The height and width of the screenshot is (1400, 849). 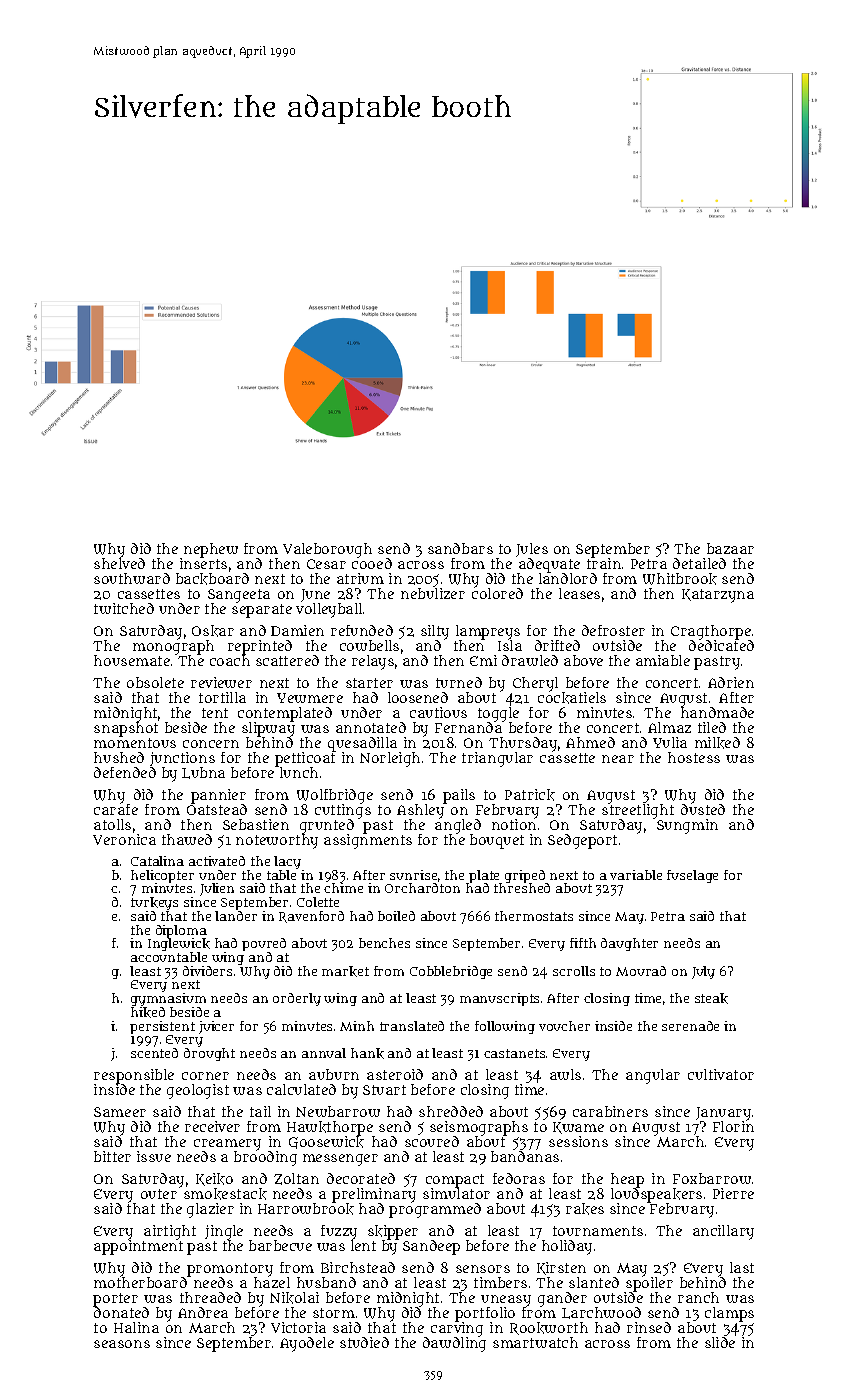 I want to click on bazaar, so click(x=730, y=548).
